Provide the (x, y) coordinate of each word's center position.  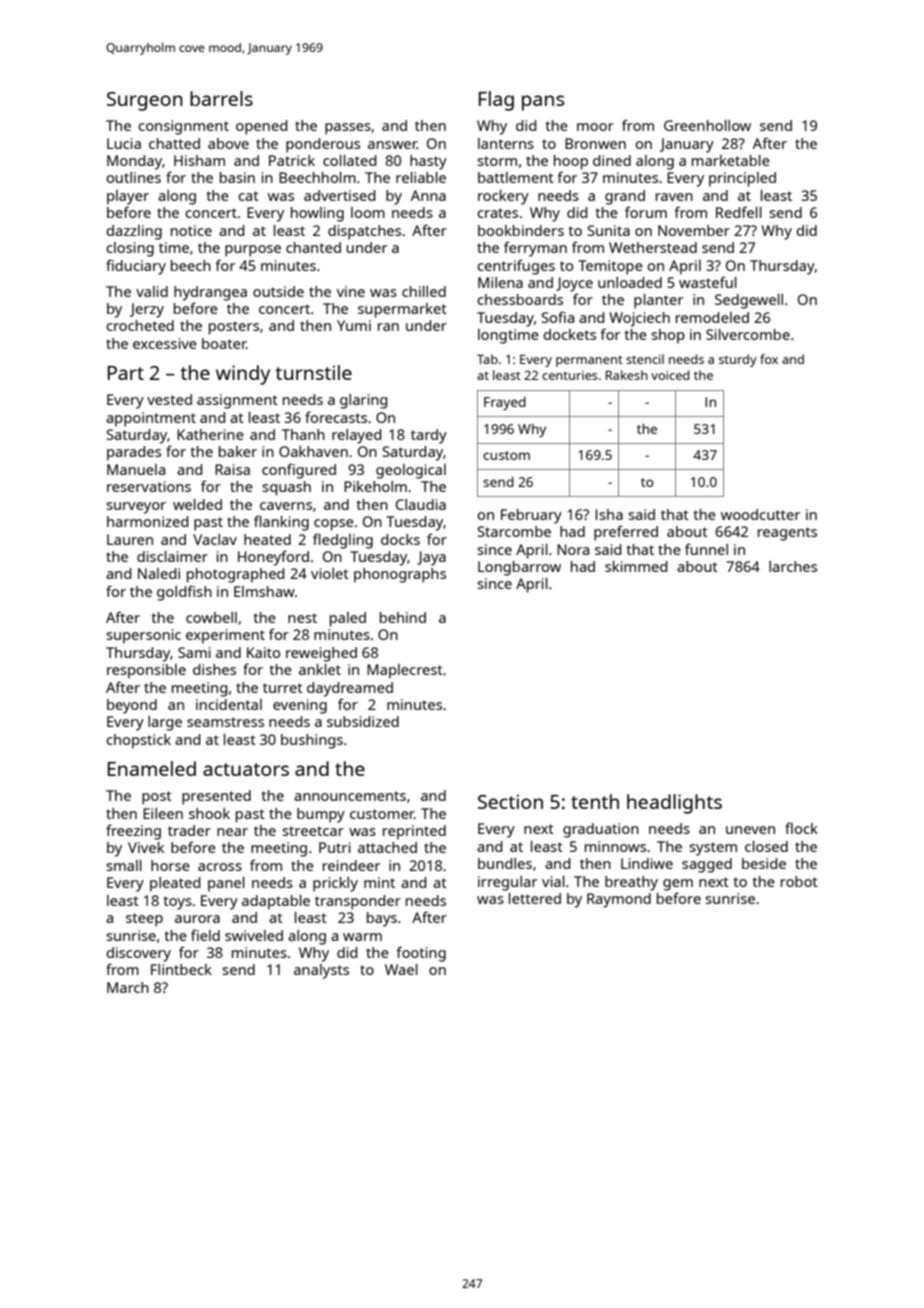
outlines (133, 177)
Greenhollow (707, 125)
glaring (363, 401)
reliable (421, 177)
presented (216, 797)
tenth (595, 801)
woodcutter (760, 514)
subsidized (363, 721)
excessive (165, 343)
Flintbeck (181, 969)
